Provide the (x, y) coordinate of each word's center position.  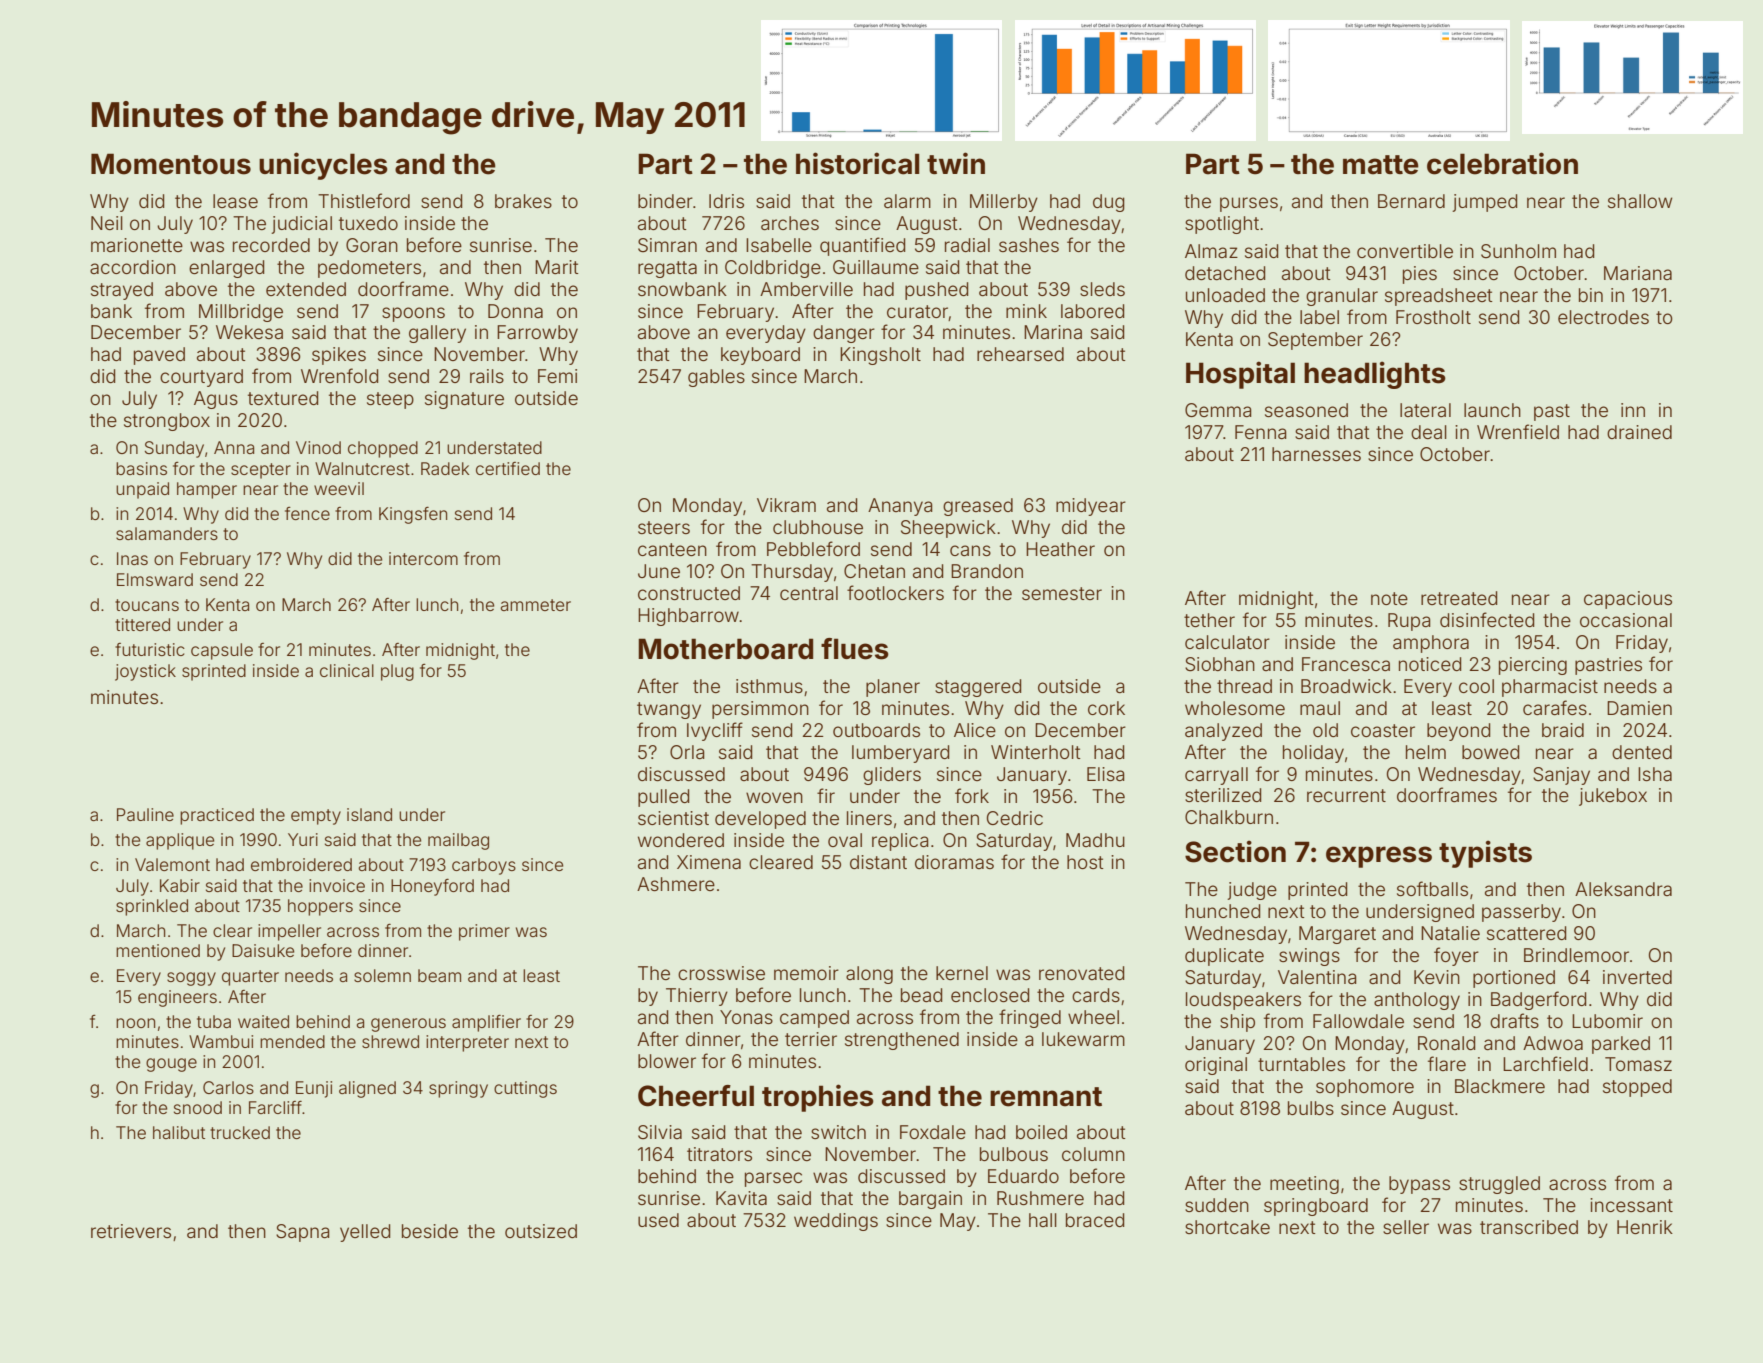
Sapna (303, 1233)
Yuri (303, 839)
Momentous (171, 164)
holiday (1313, 754)
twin (956, 163)
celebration (1502, 163)
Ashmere (676, 884)
